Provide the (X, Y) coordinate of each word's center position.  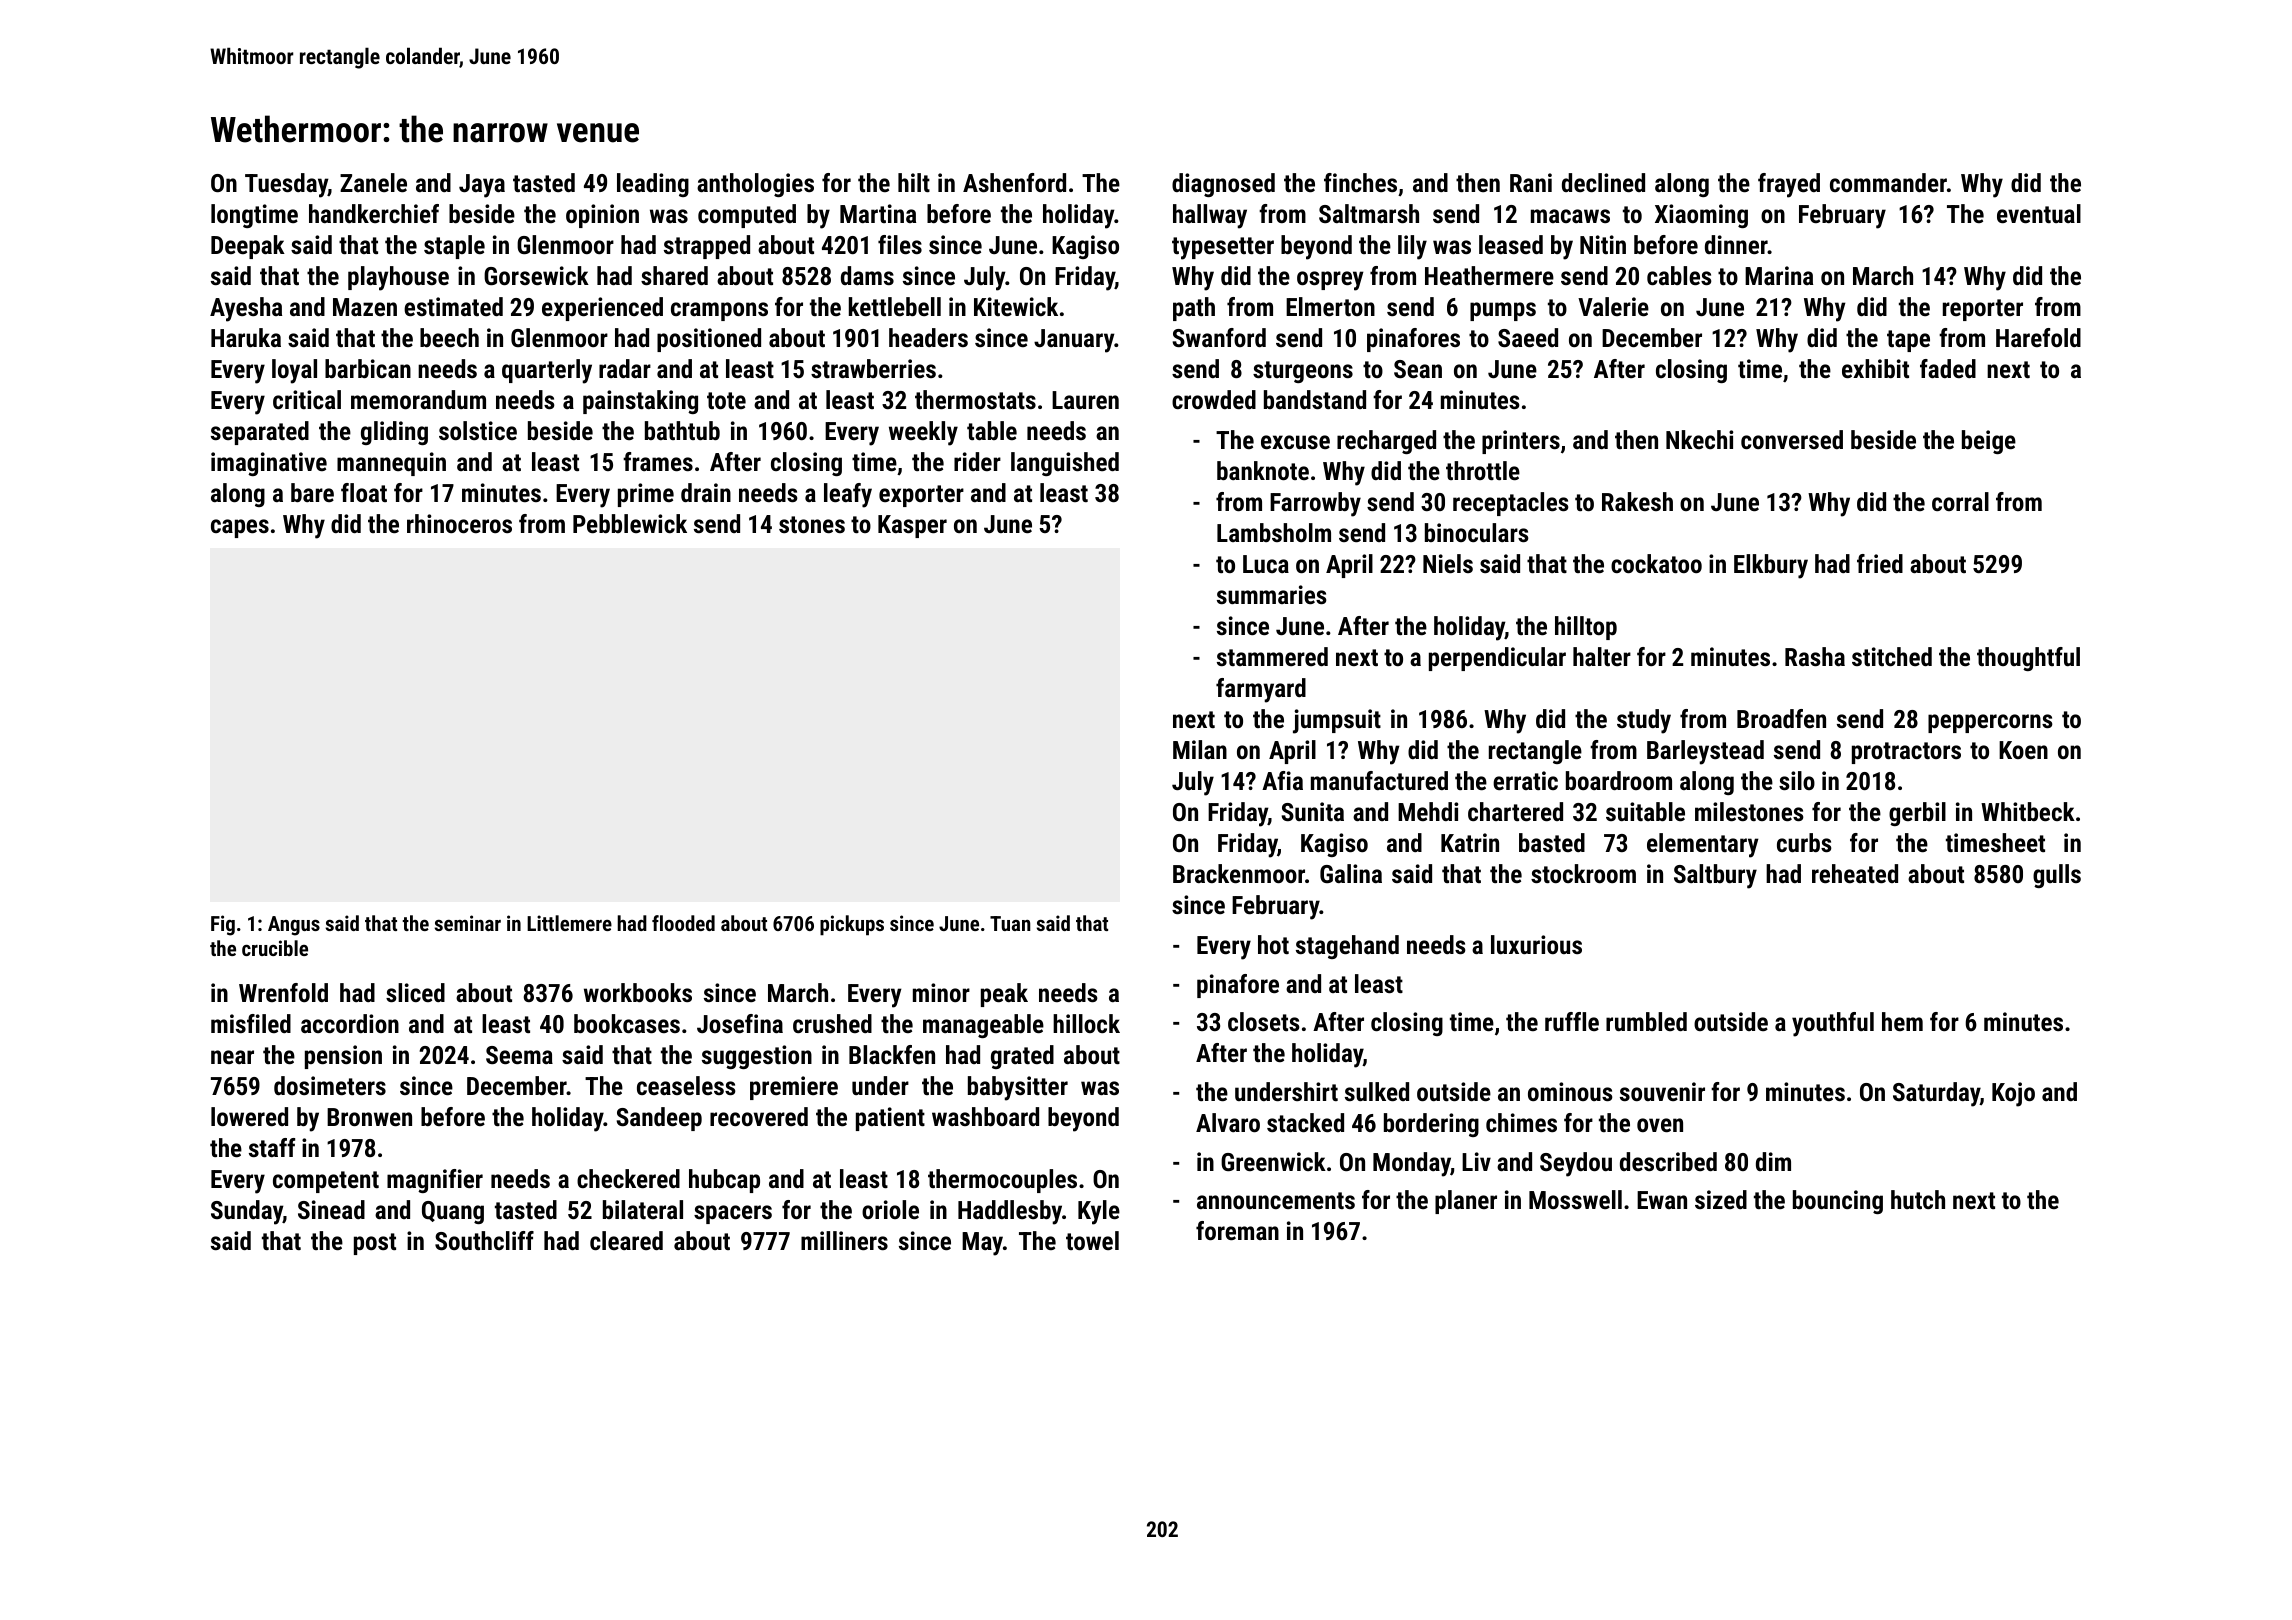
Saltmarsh (1369, 213)
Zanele (373, 182)
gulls (2057, 876)
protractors (1906, 753)
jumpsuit (1337, 721)
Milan (1200, 749)
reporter (1983, 310)
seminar (468, 923)
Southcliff (484, 1240)
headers (928, 337)
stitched (1892, 656)
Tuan (1010, 923)
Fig (223, 925)
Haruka (246, 337)
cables (1679, 275)
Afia (1282, 780)
